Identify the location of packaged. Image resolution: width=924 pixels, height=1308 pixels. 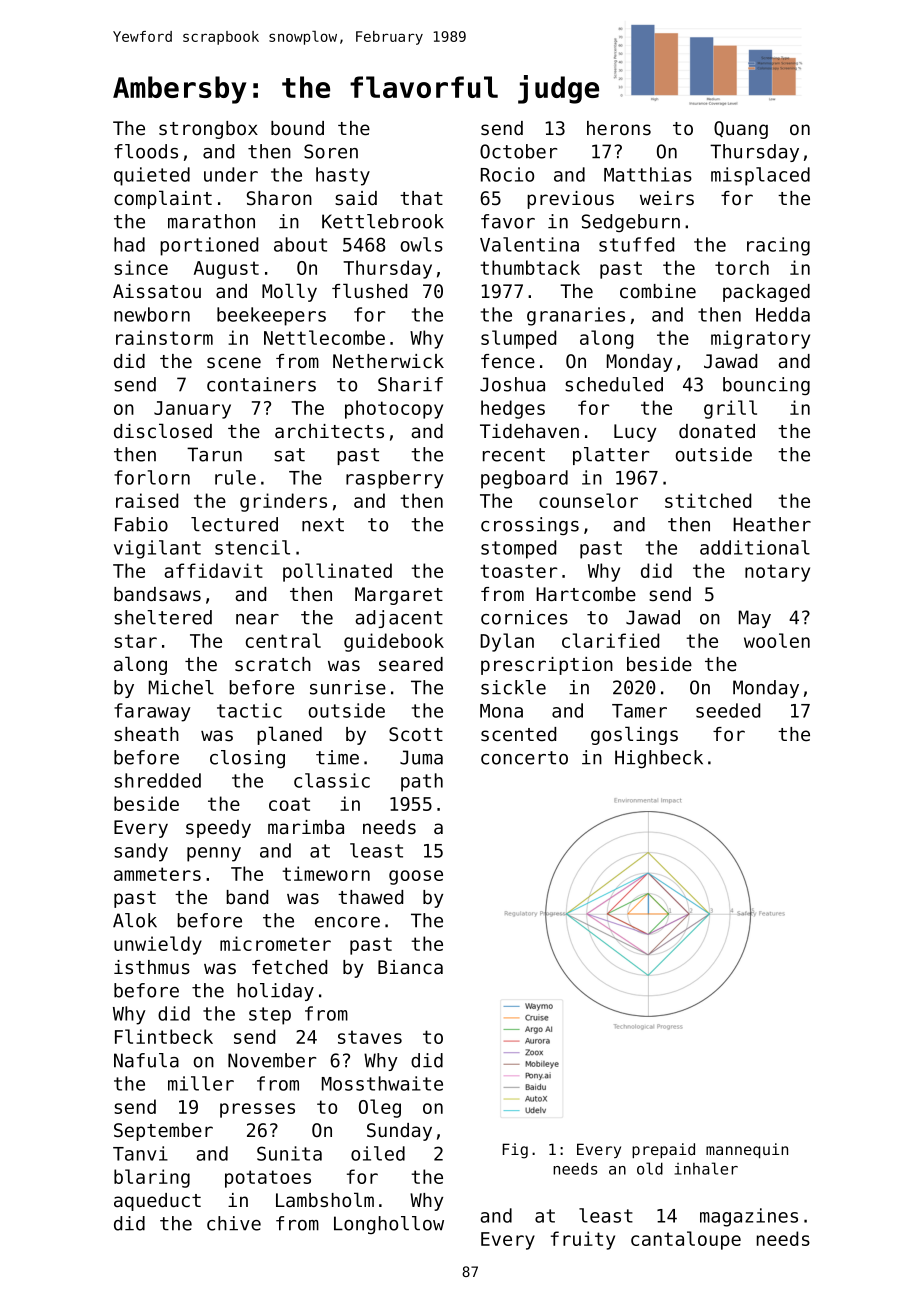
(766, 293).
